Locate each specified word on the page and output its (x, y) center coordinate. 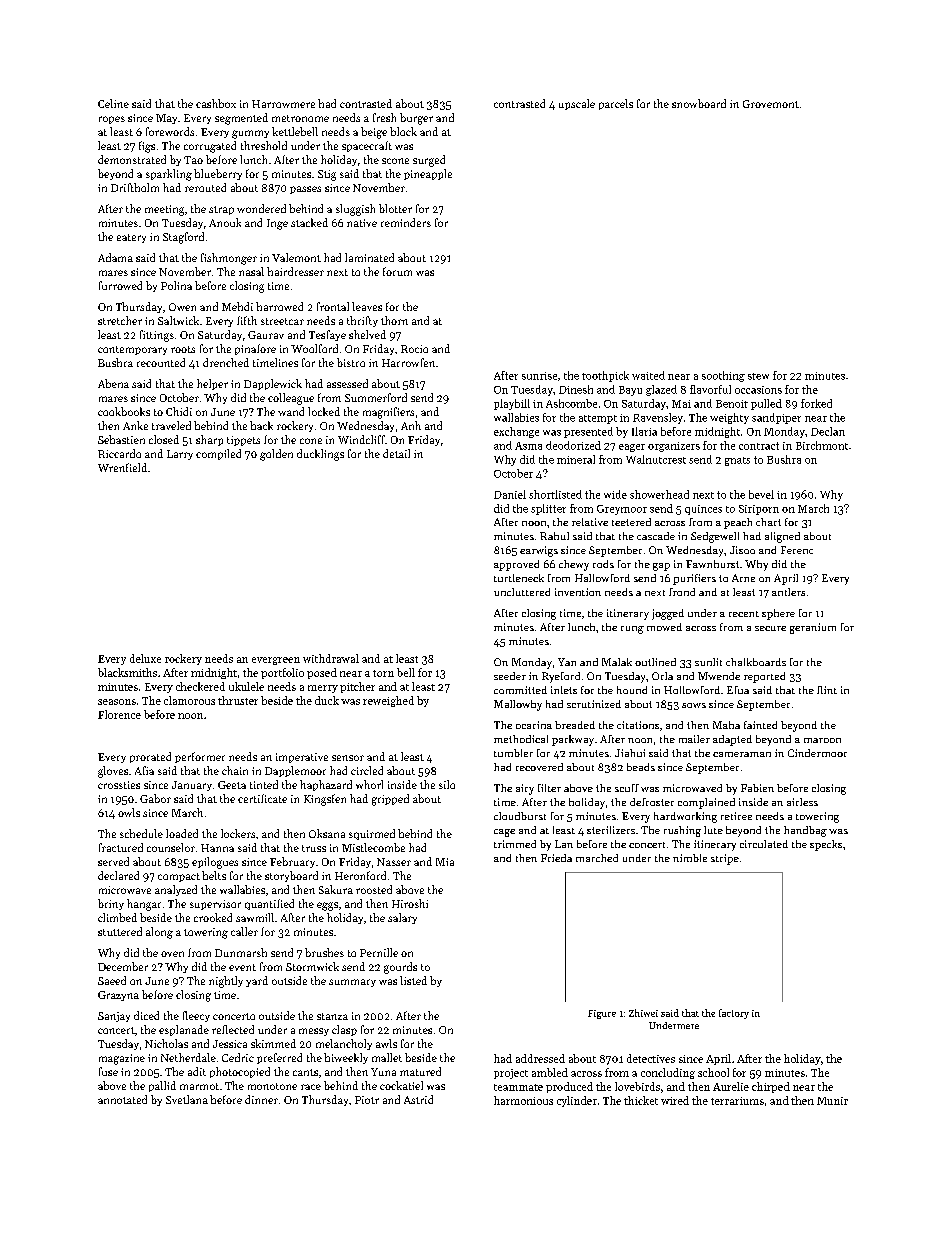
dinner (261, 1099)
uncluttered (522, 592)
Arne (743, 578)
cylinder (577, 1101)
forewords (170, 131)
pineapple (428, 174)
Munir (832, 1101)
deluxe (145, 658)
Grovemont (771, 104)
